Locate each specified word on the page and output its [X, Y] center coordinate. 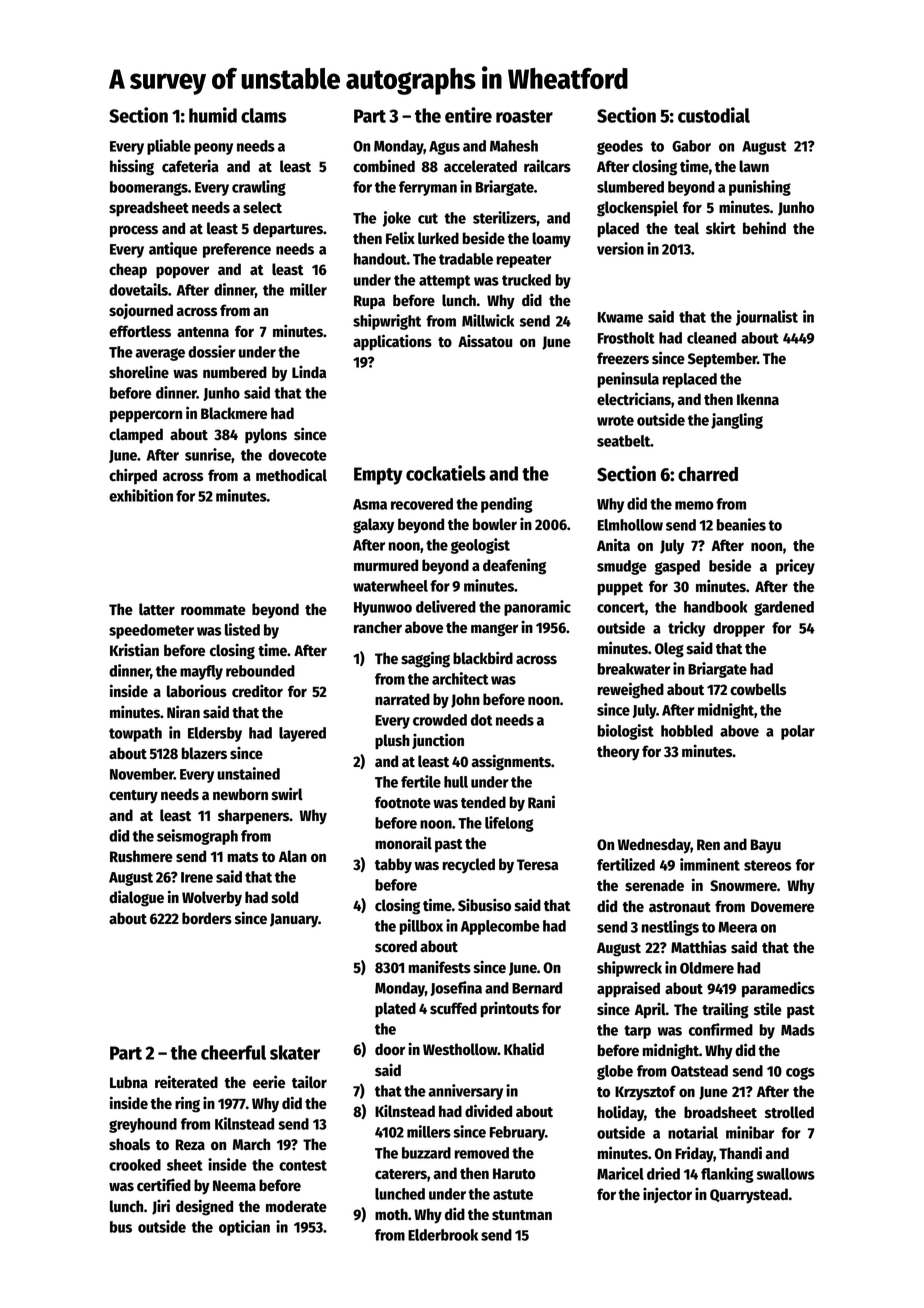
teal [686, 228]
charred [708, 474]
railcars [547, 166]
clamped [136, 436]
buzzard [426, 1153]
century [133, 797]
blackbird [483, 658]
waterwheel [390, 586]
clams [264, 115]
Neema [234, 1186]
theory [618, 753]
